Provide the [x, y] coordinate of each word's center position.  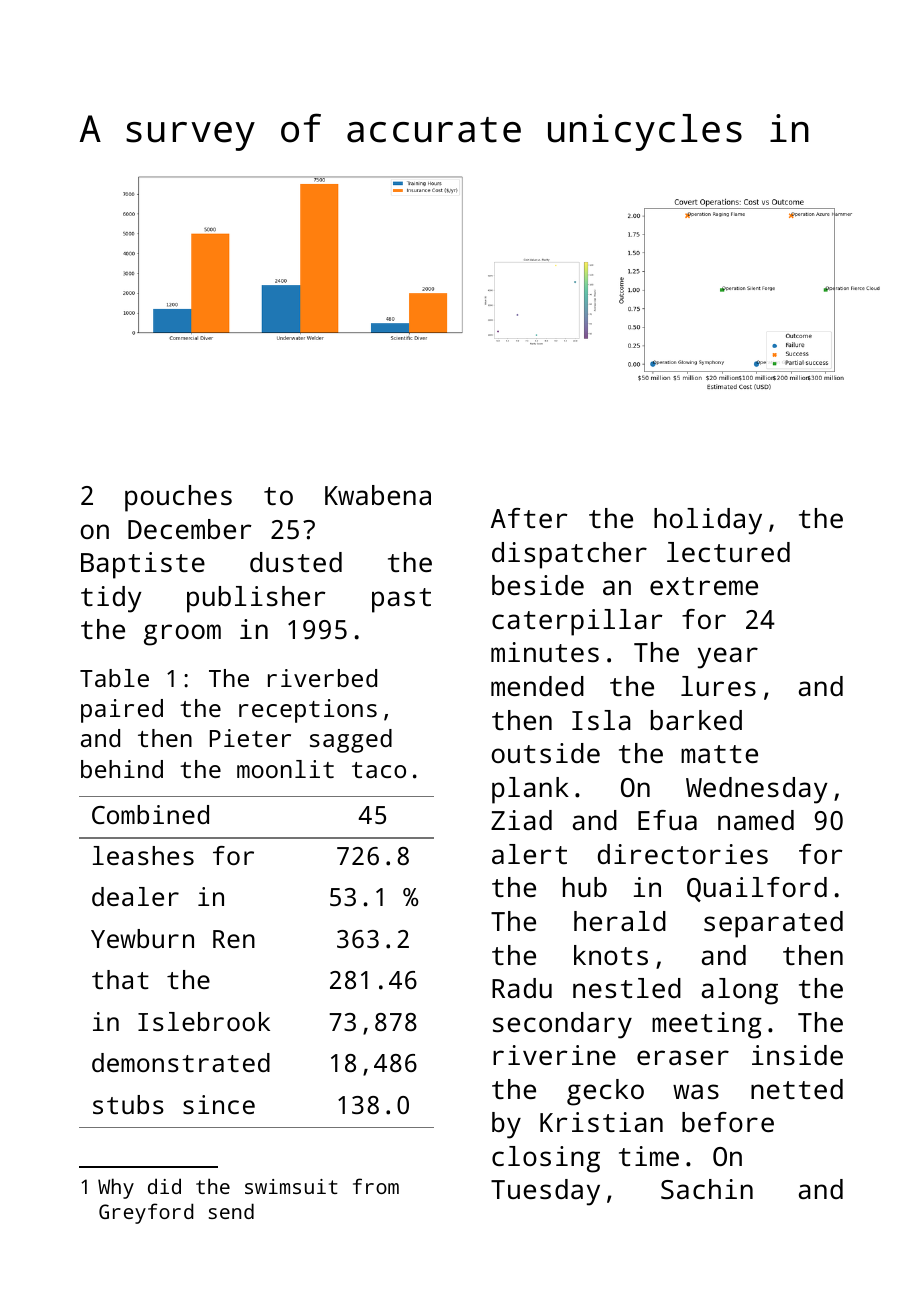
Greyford [146, 1213]
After [529, 518]
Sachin [707, 1189]
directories [683, 854]
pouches [178, 498]
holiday [708, 521]
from [376, 1186]
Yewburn [142, 938]
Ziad [521, 820]
